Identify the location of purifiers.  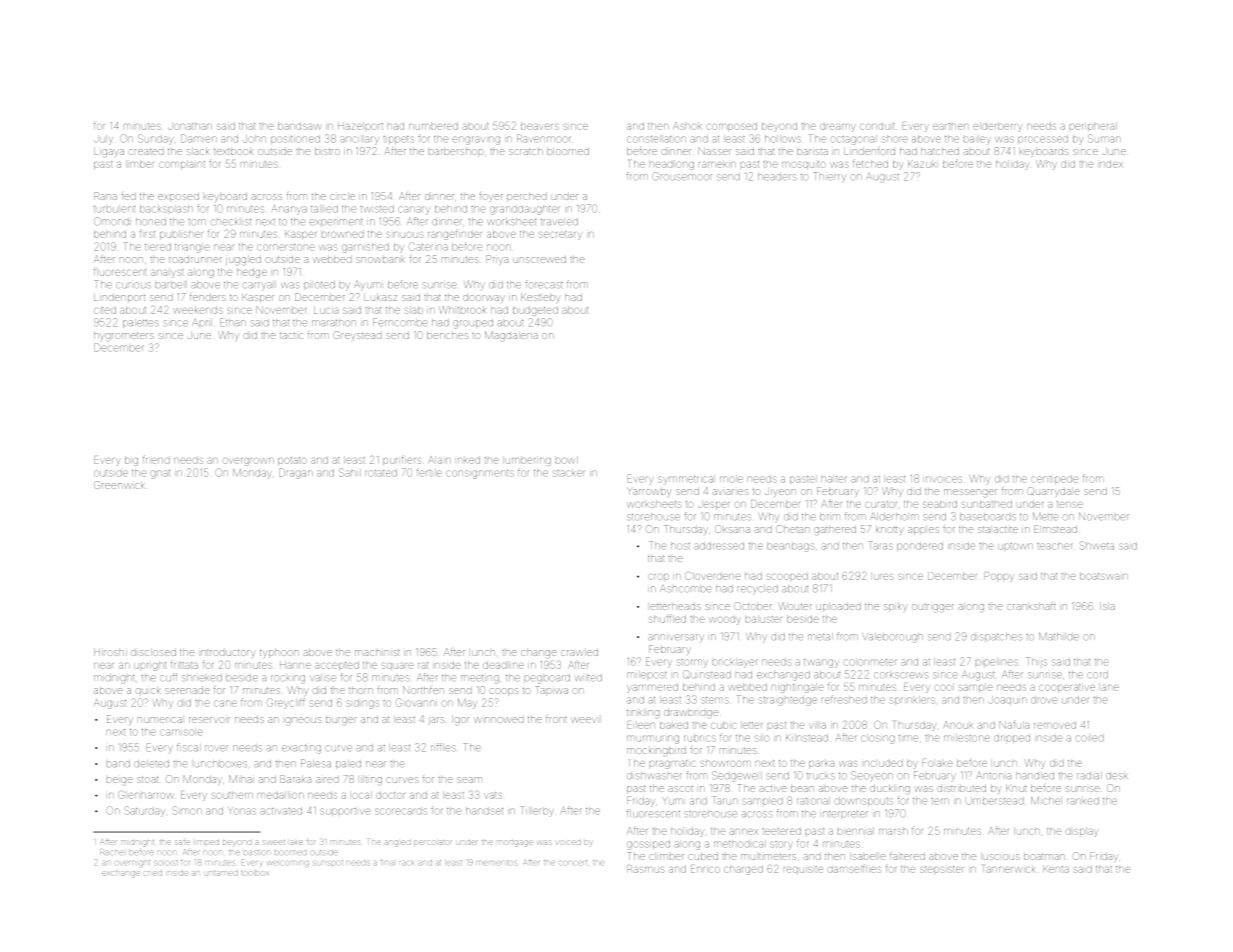
(402, 460).
